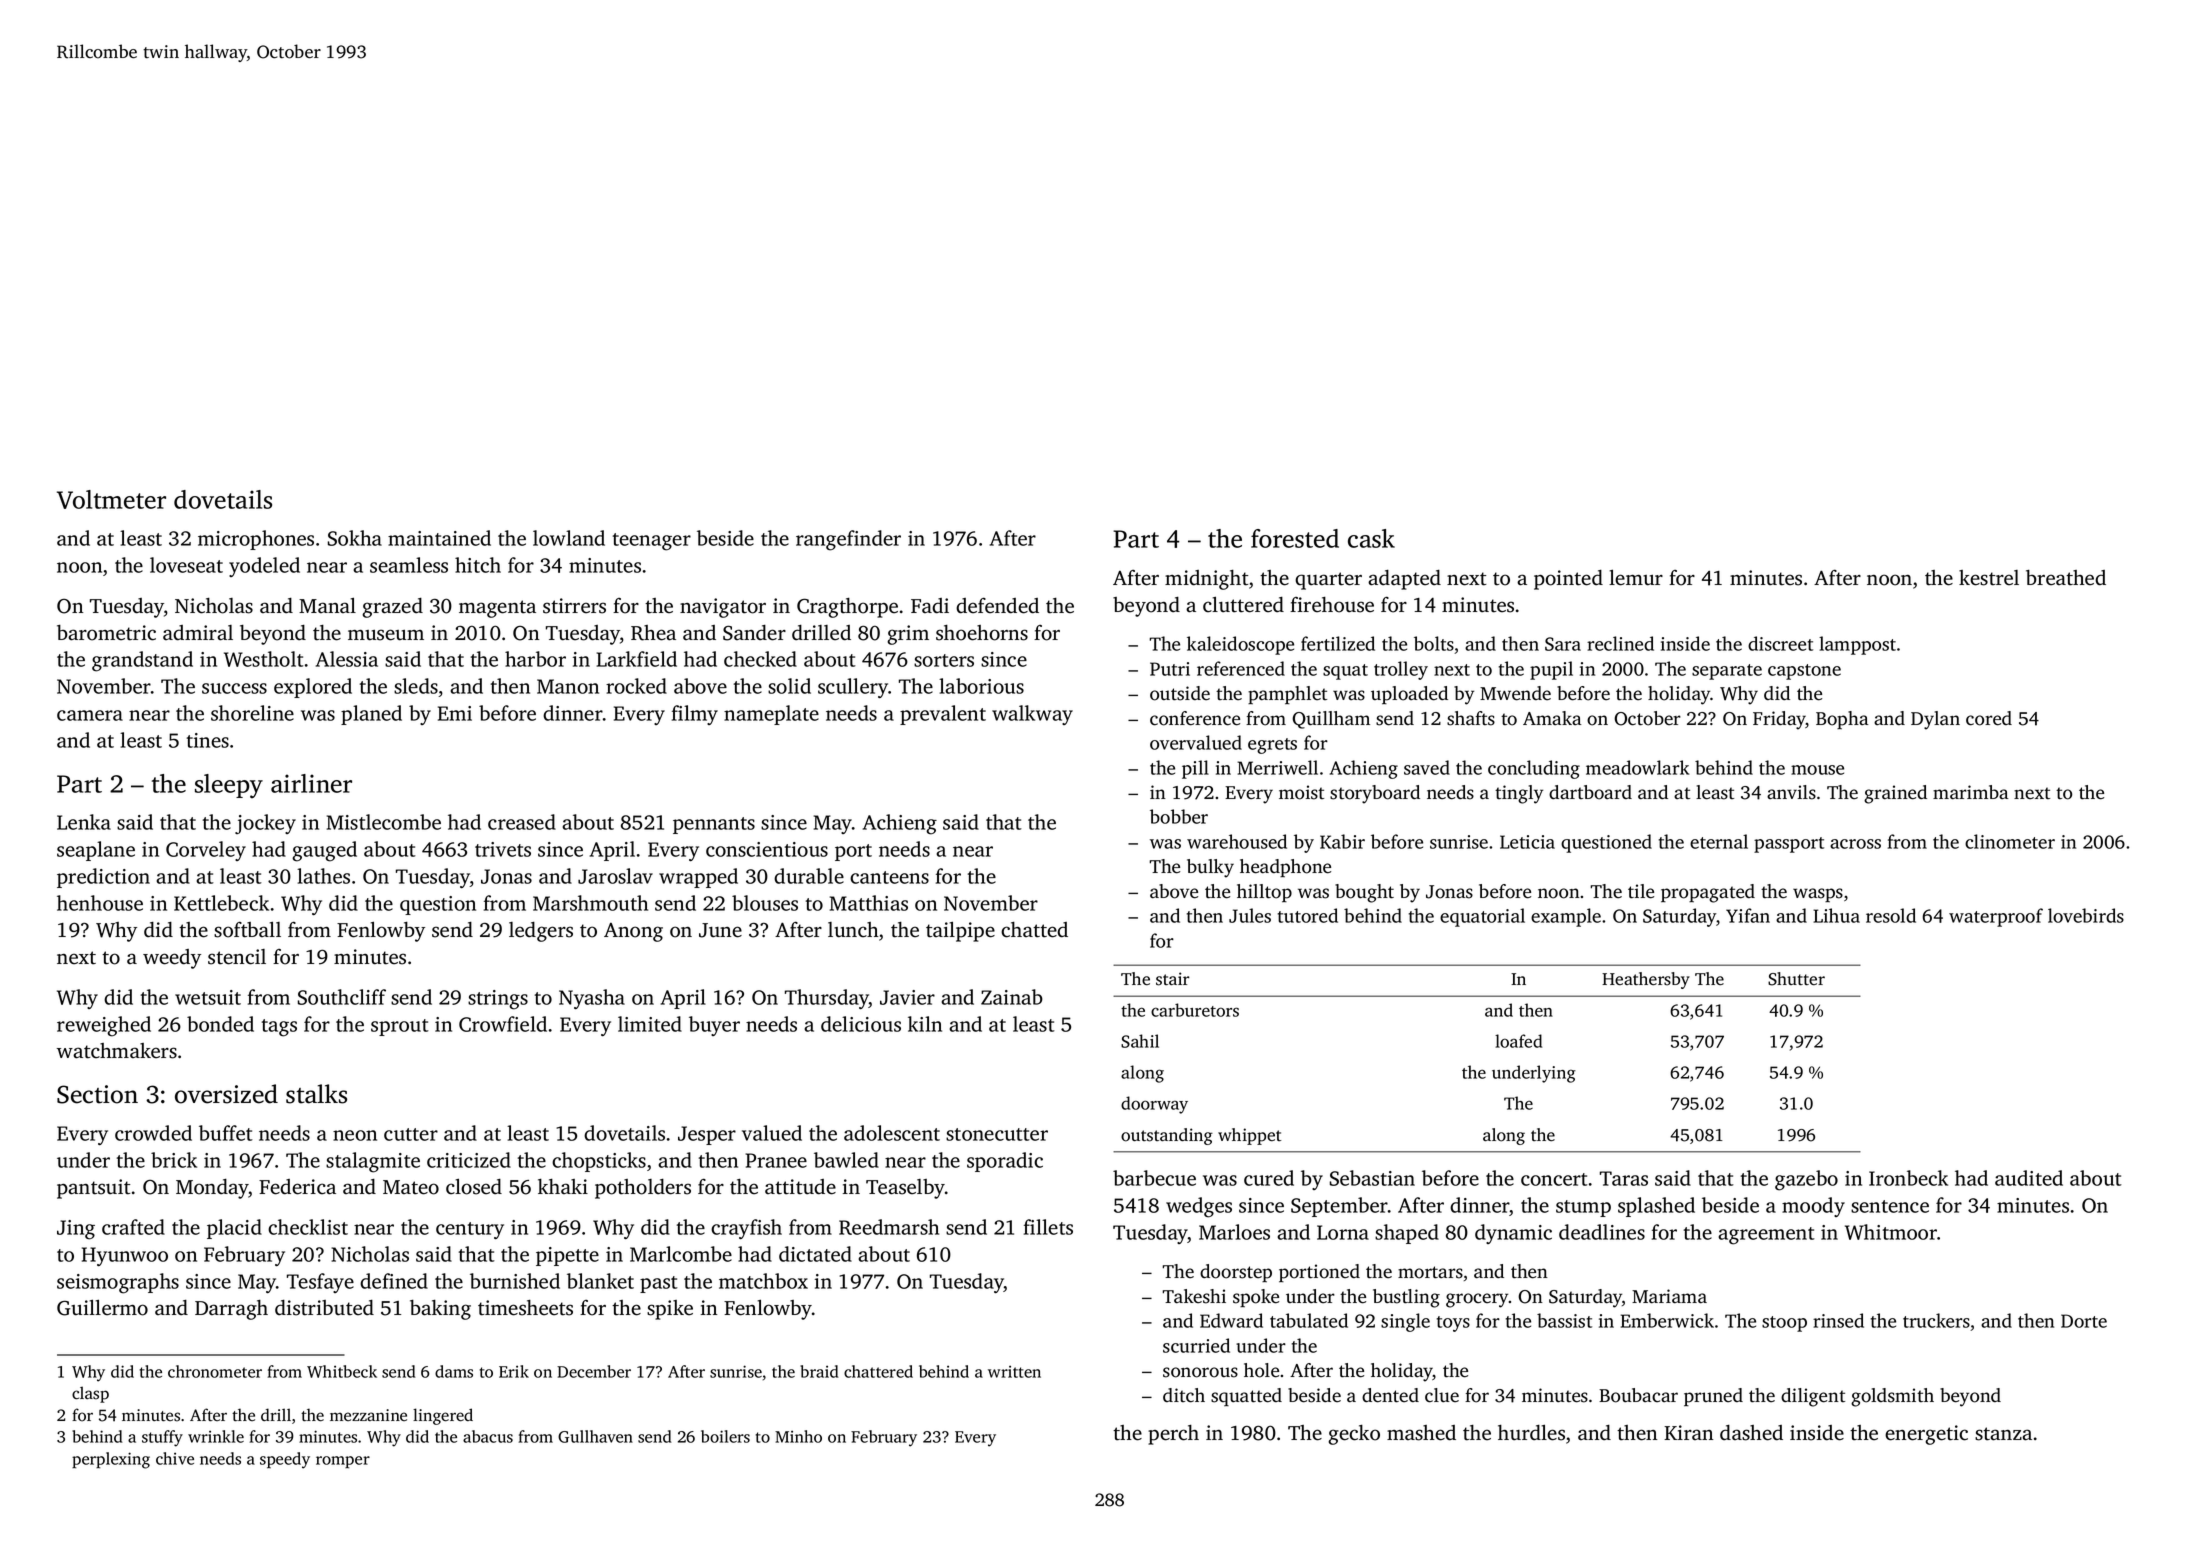  I want to click on lemur, so click(1636, 577).
